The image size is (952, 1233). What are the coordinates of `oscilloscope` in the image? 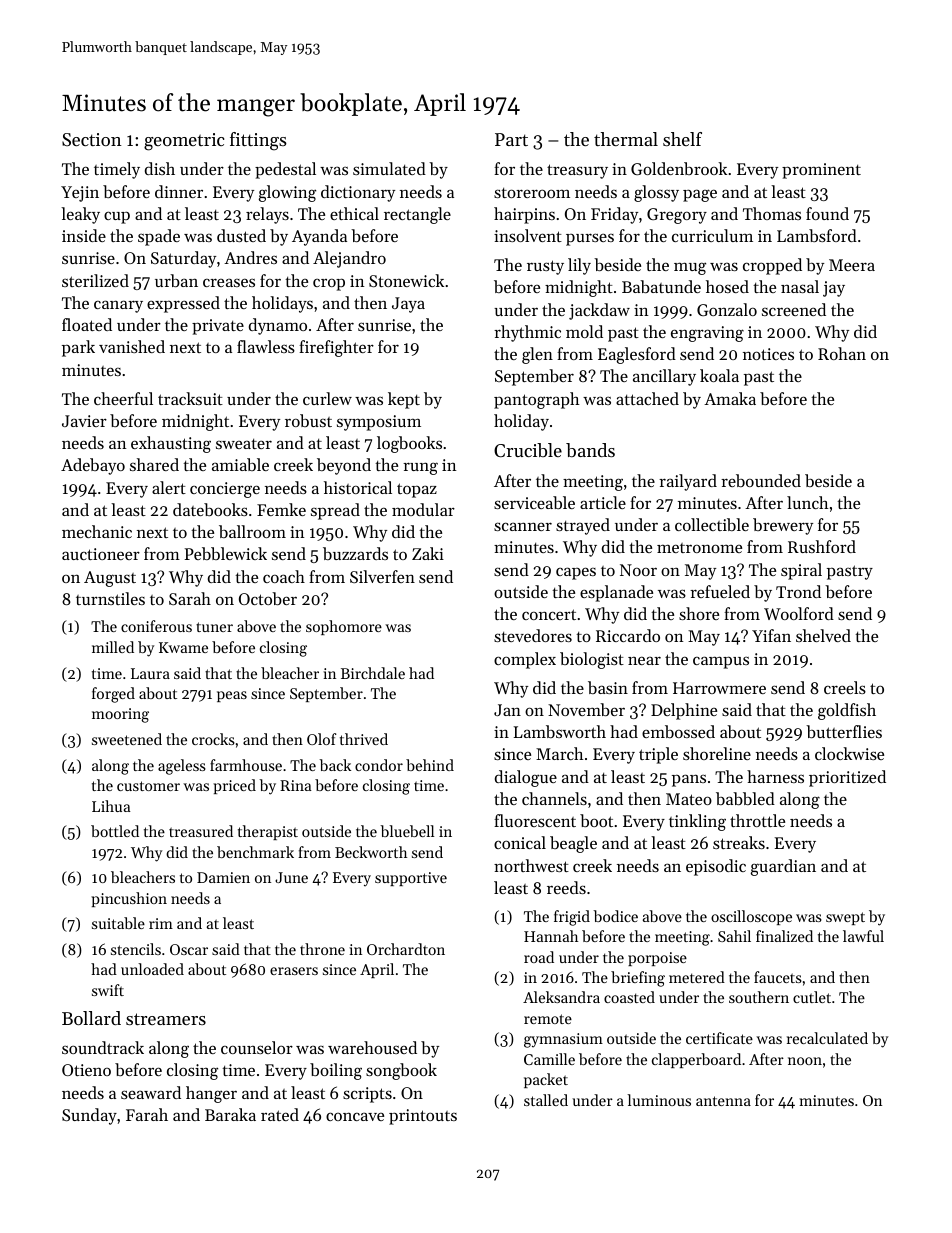 It's located at (751, 917).
